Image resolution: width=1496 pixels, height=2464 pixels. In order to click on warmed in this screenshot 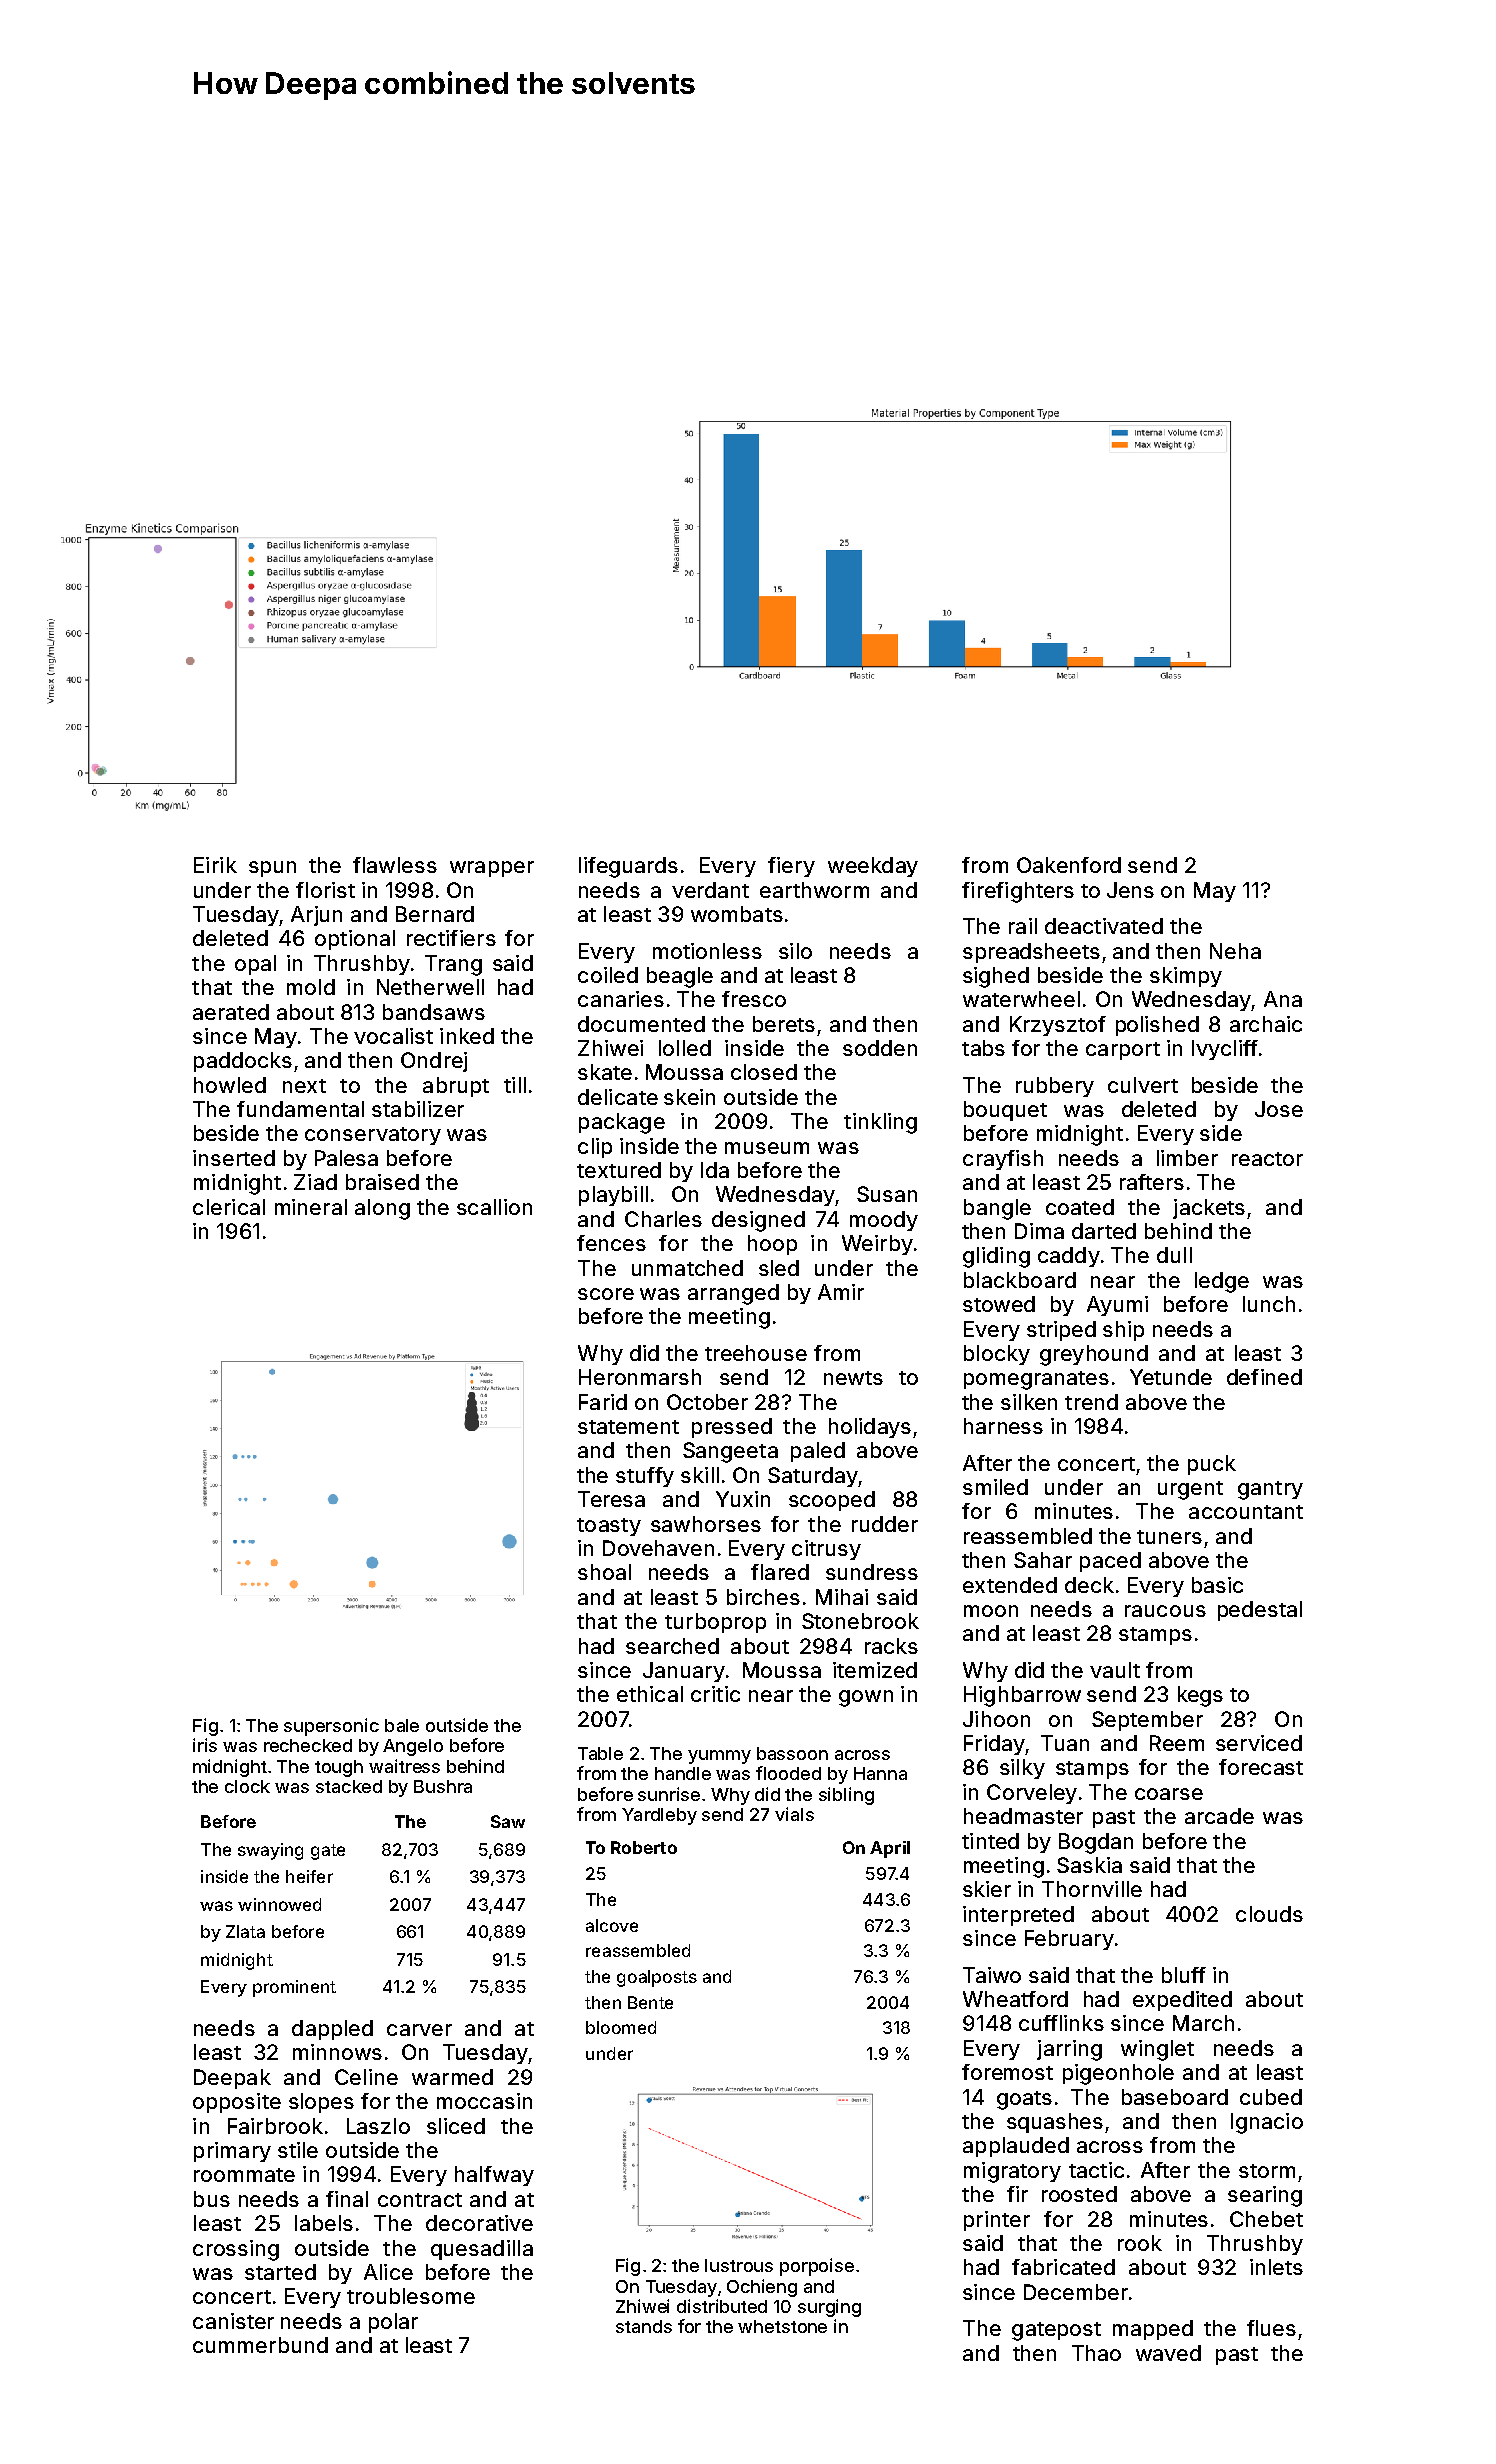, I will do `click(452, 2077)`.
